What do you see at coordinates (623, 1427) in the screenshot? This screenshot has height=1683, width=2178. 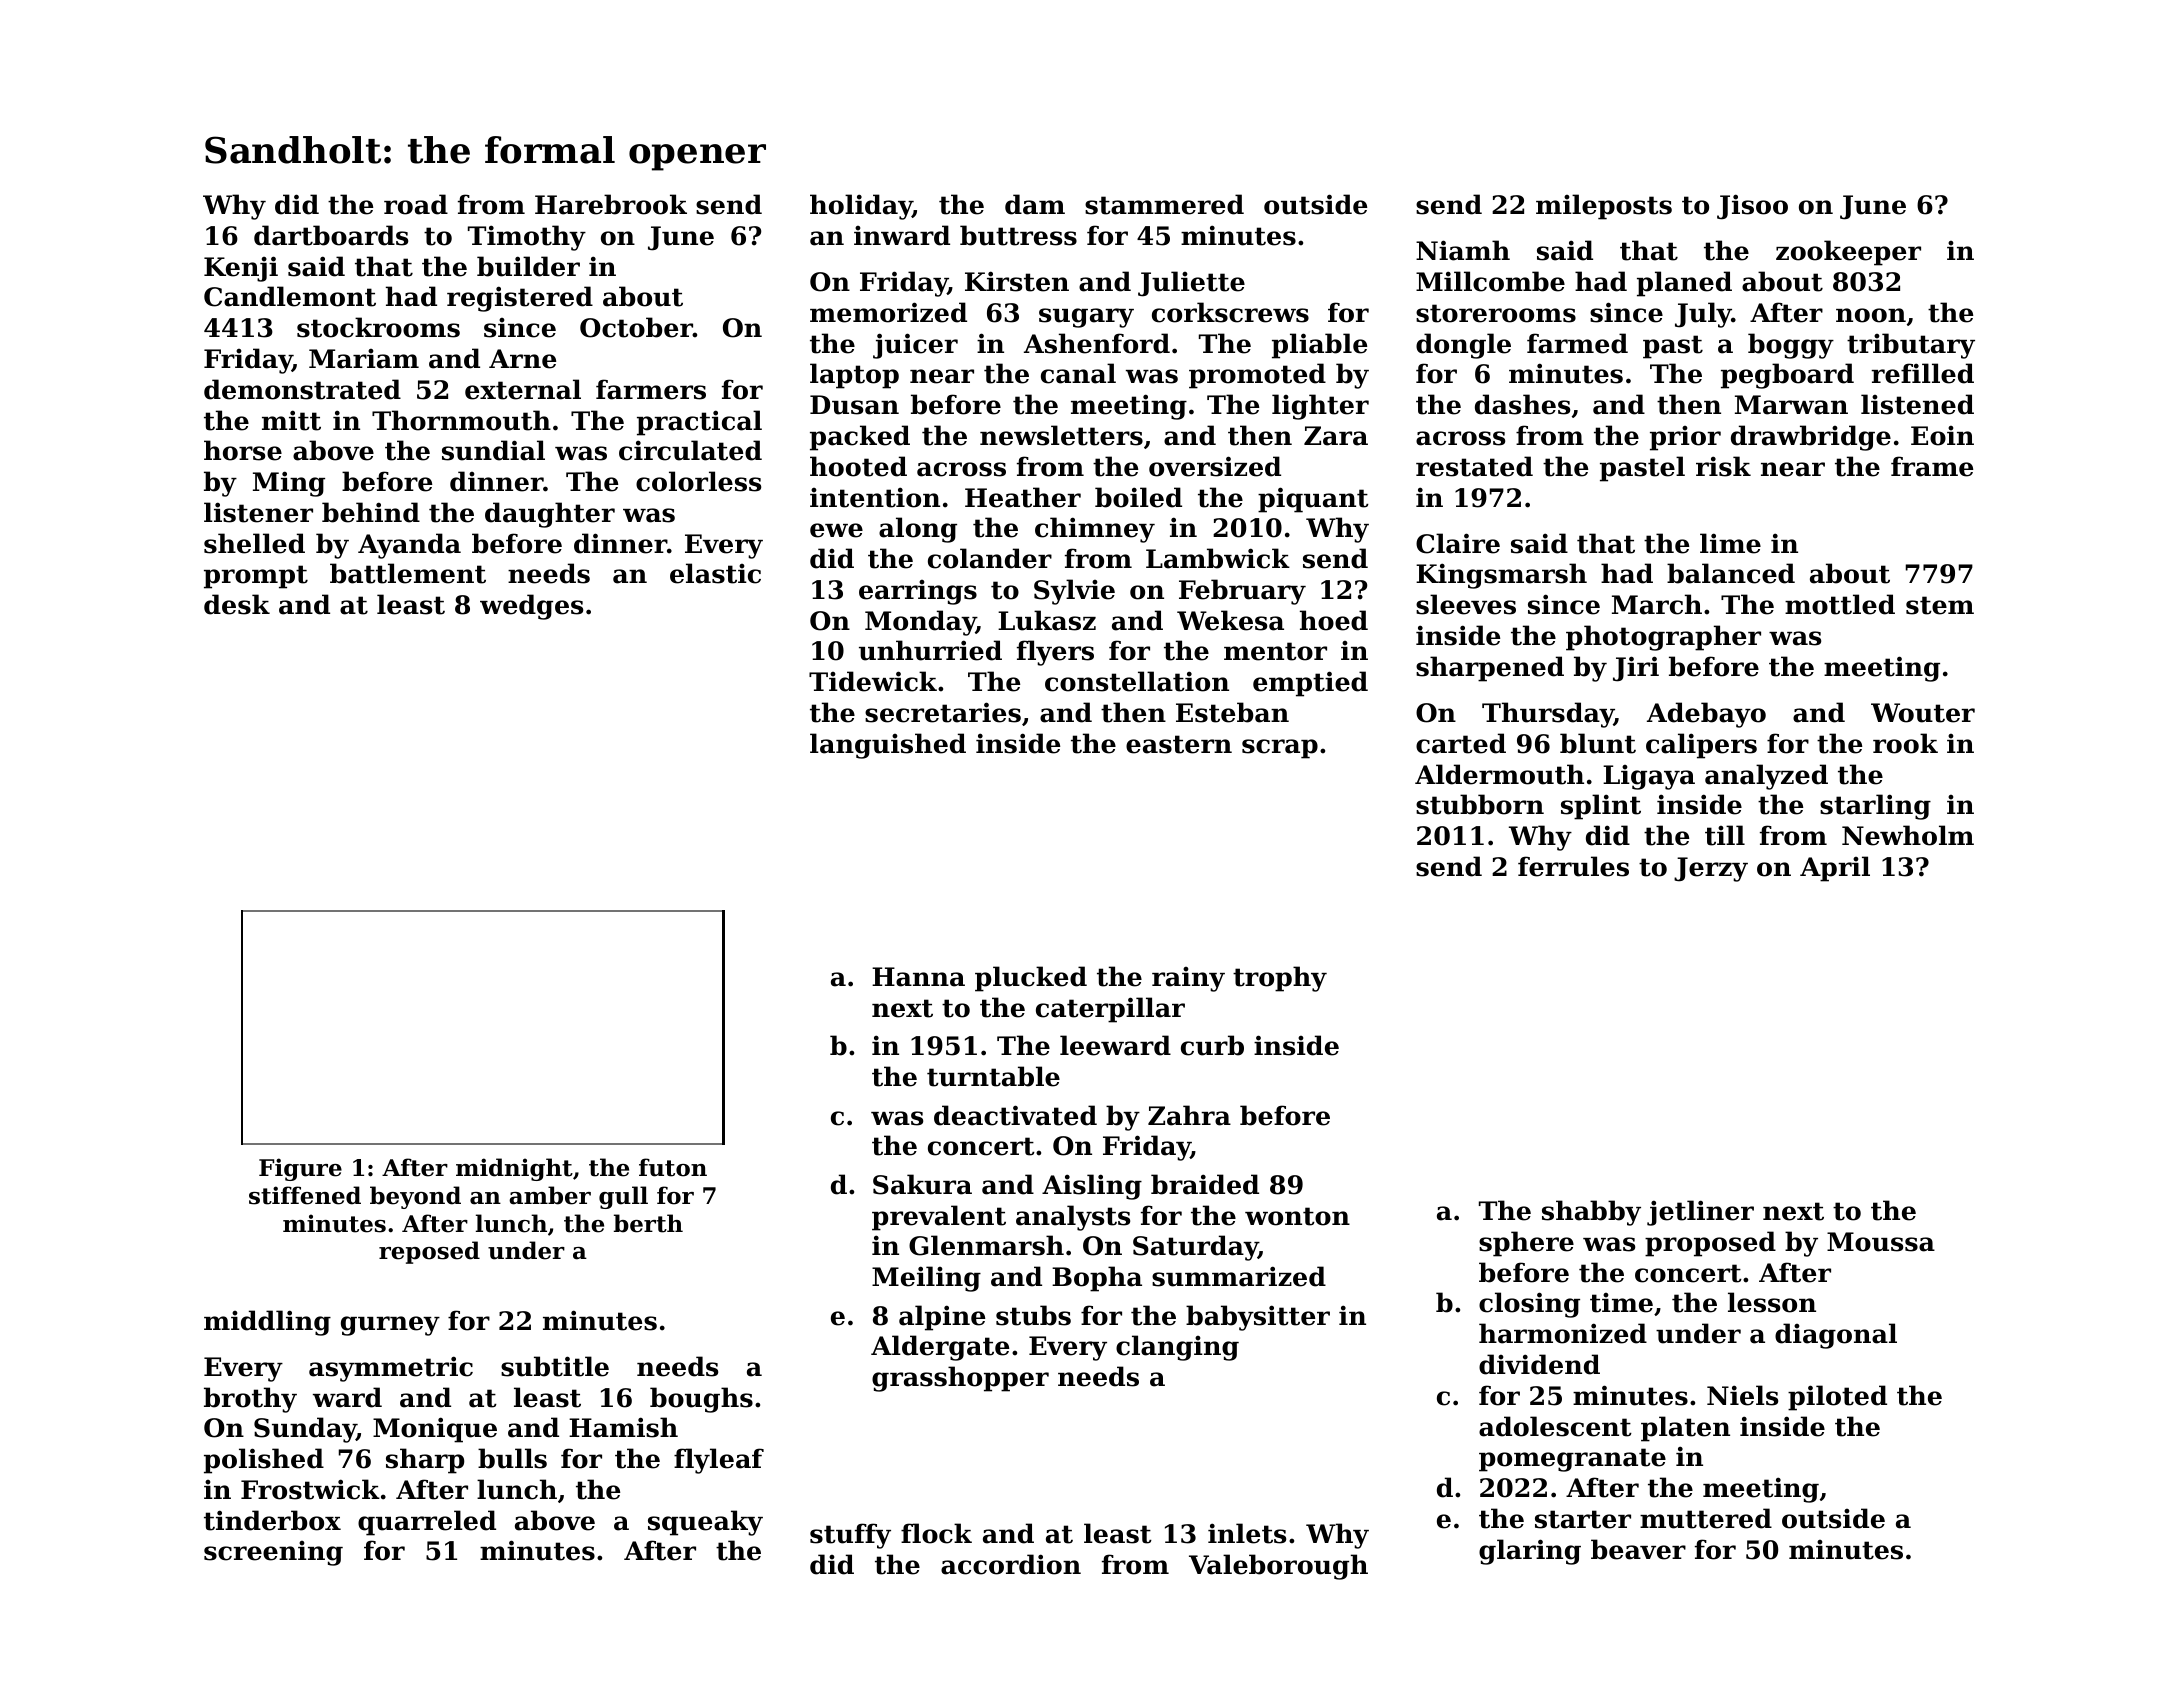 I see `Hamish` at bounding box center [623, 1427].
